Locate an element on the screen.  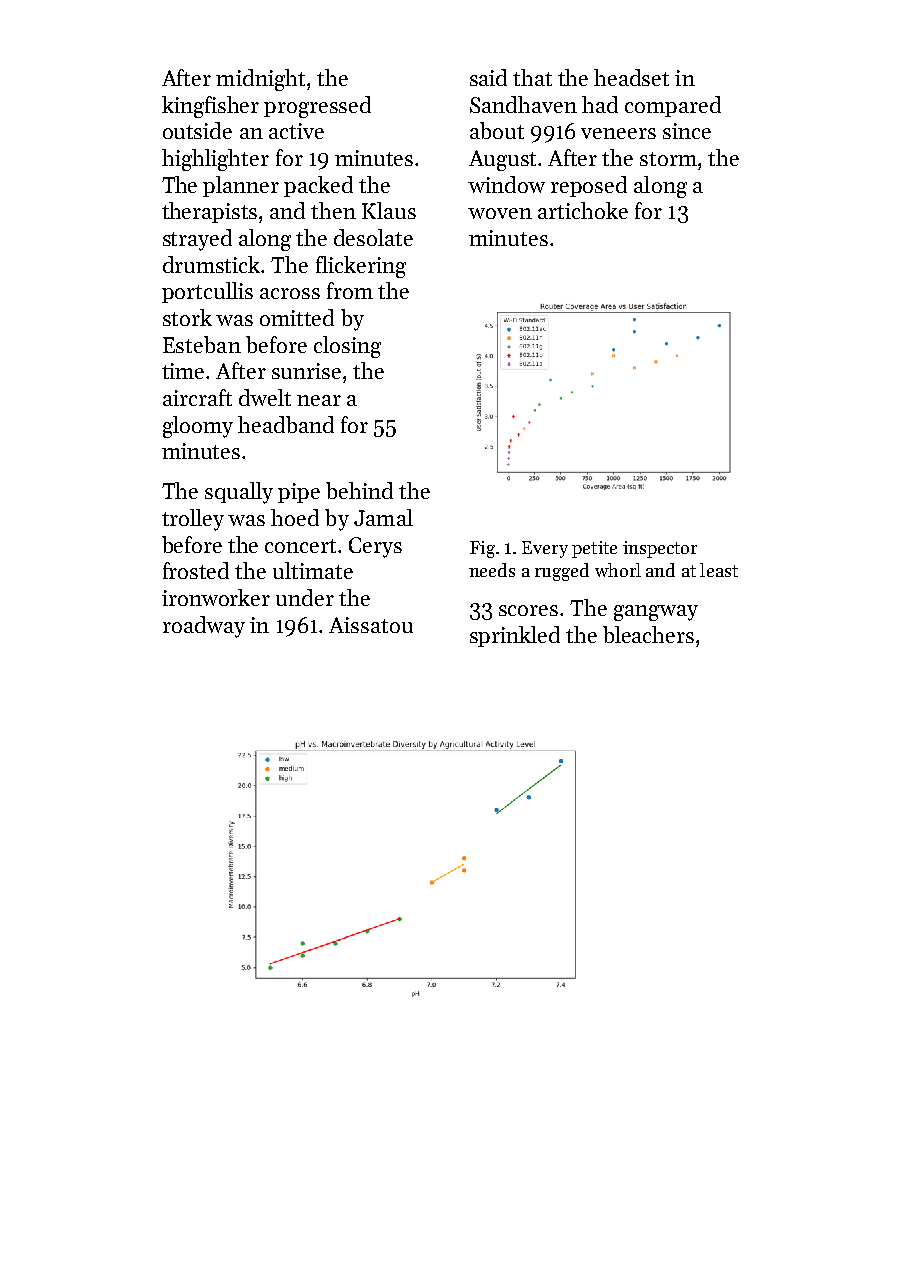
storm is located at coordinates (668, 159).
